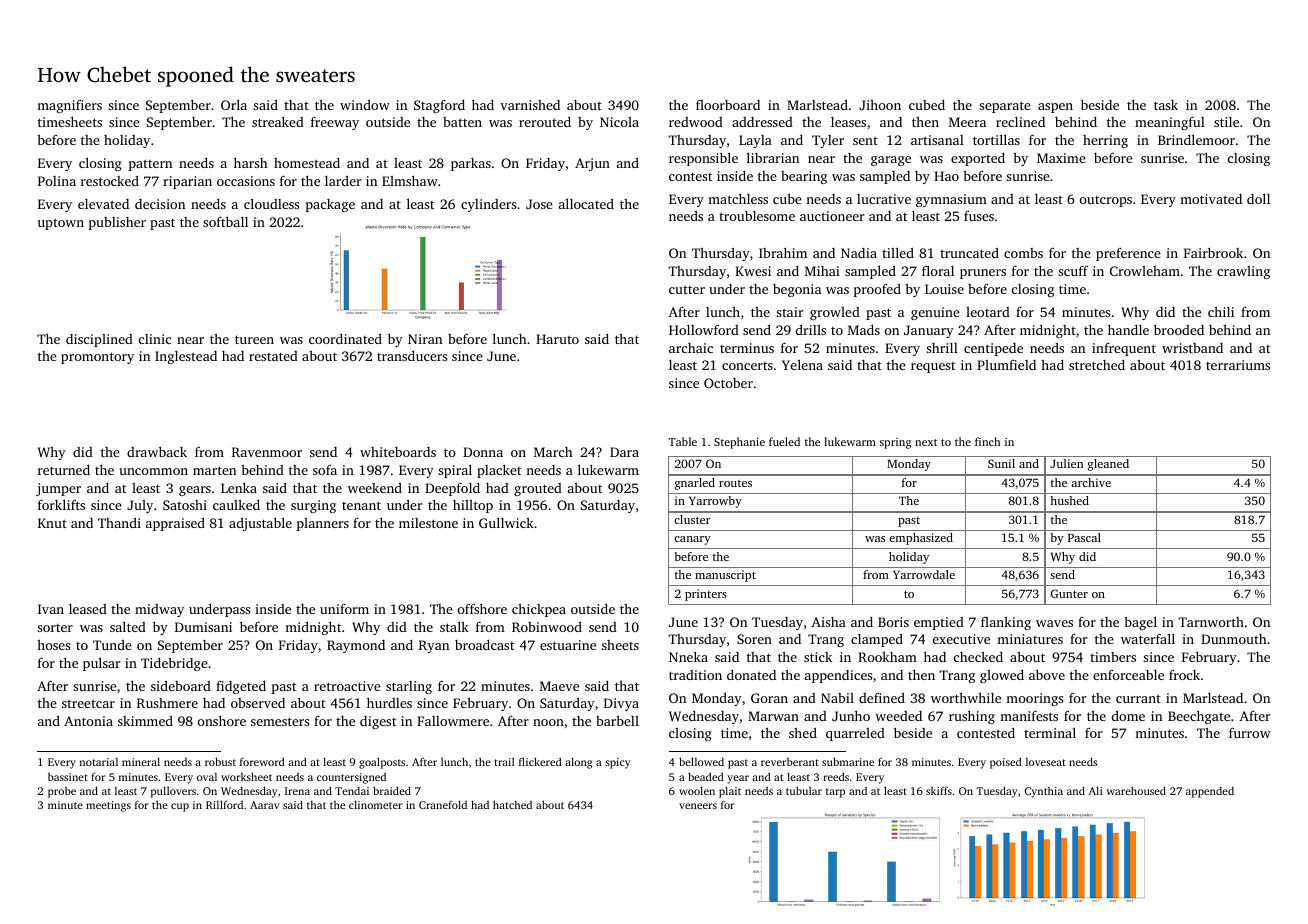 The image size is (1308, 924). Describe the element at coordinates (687, 290) in the screenshot. I see `cutter` at that location.
